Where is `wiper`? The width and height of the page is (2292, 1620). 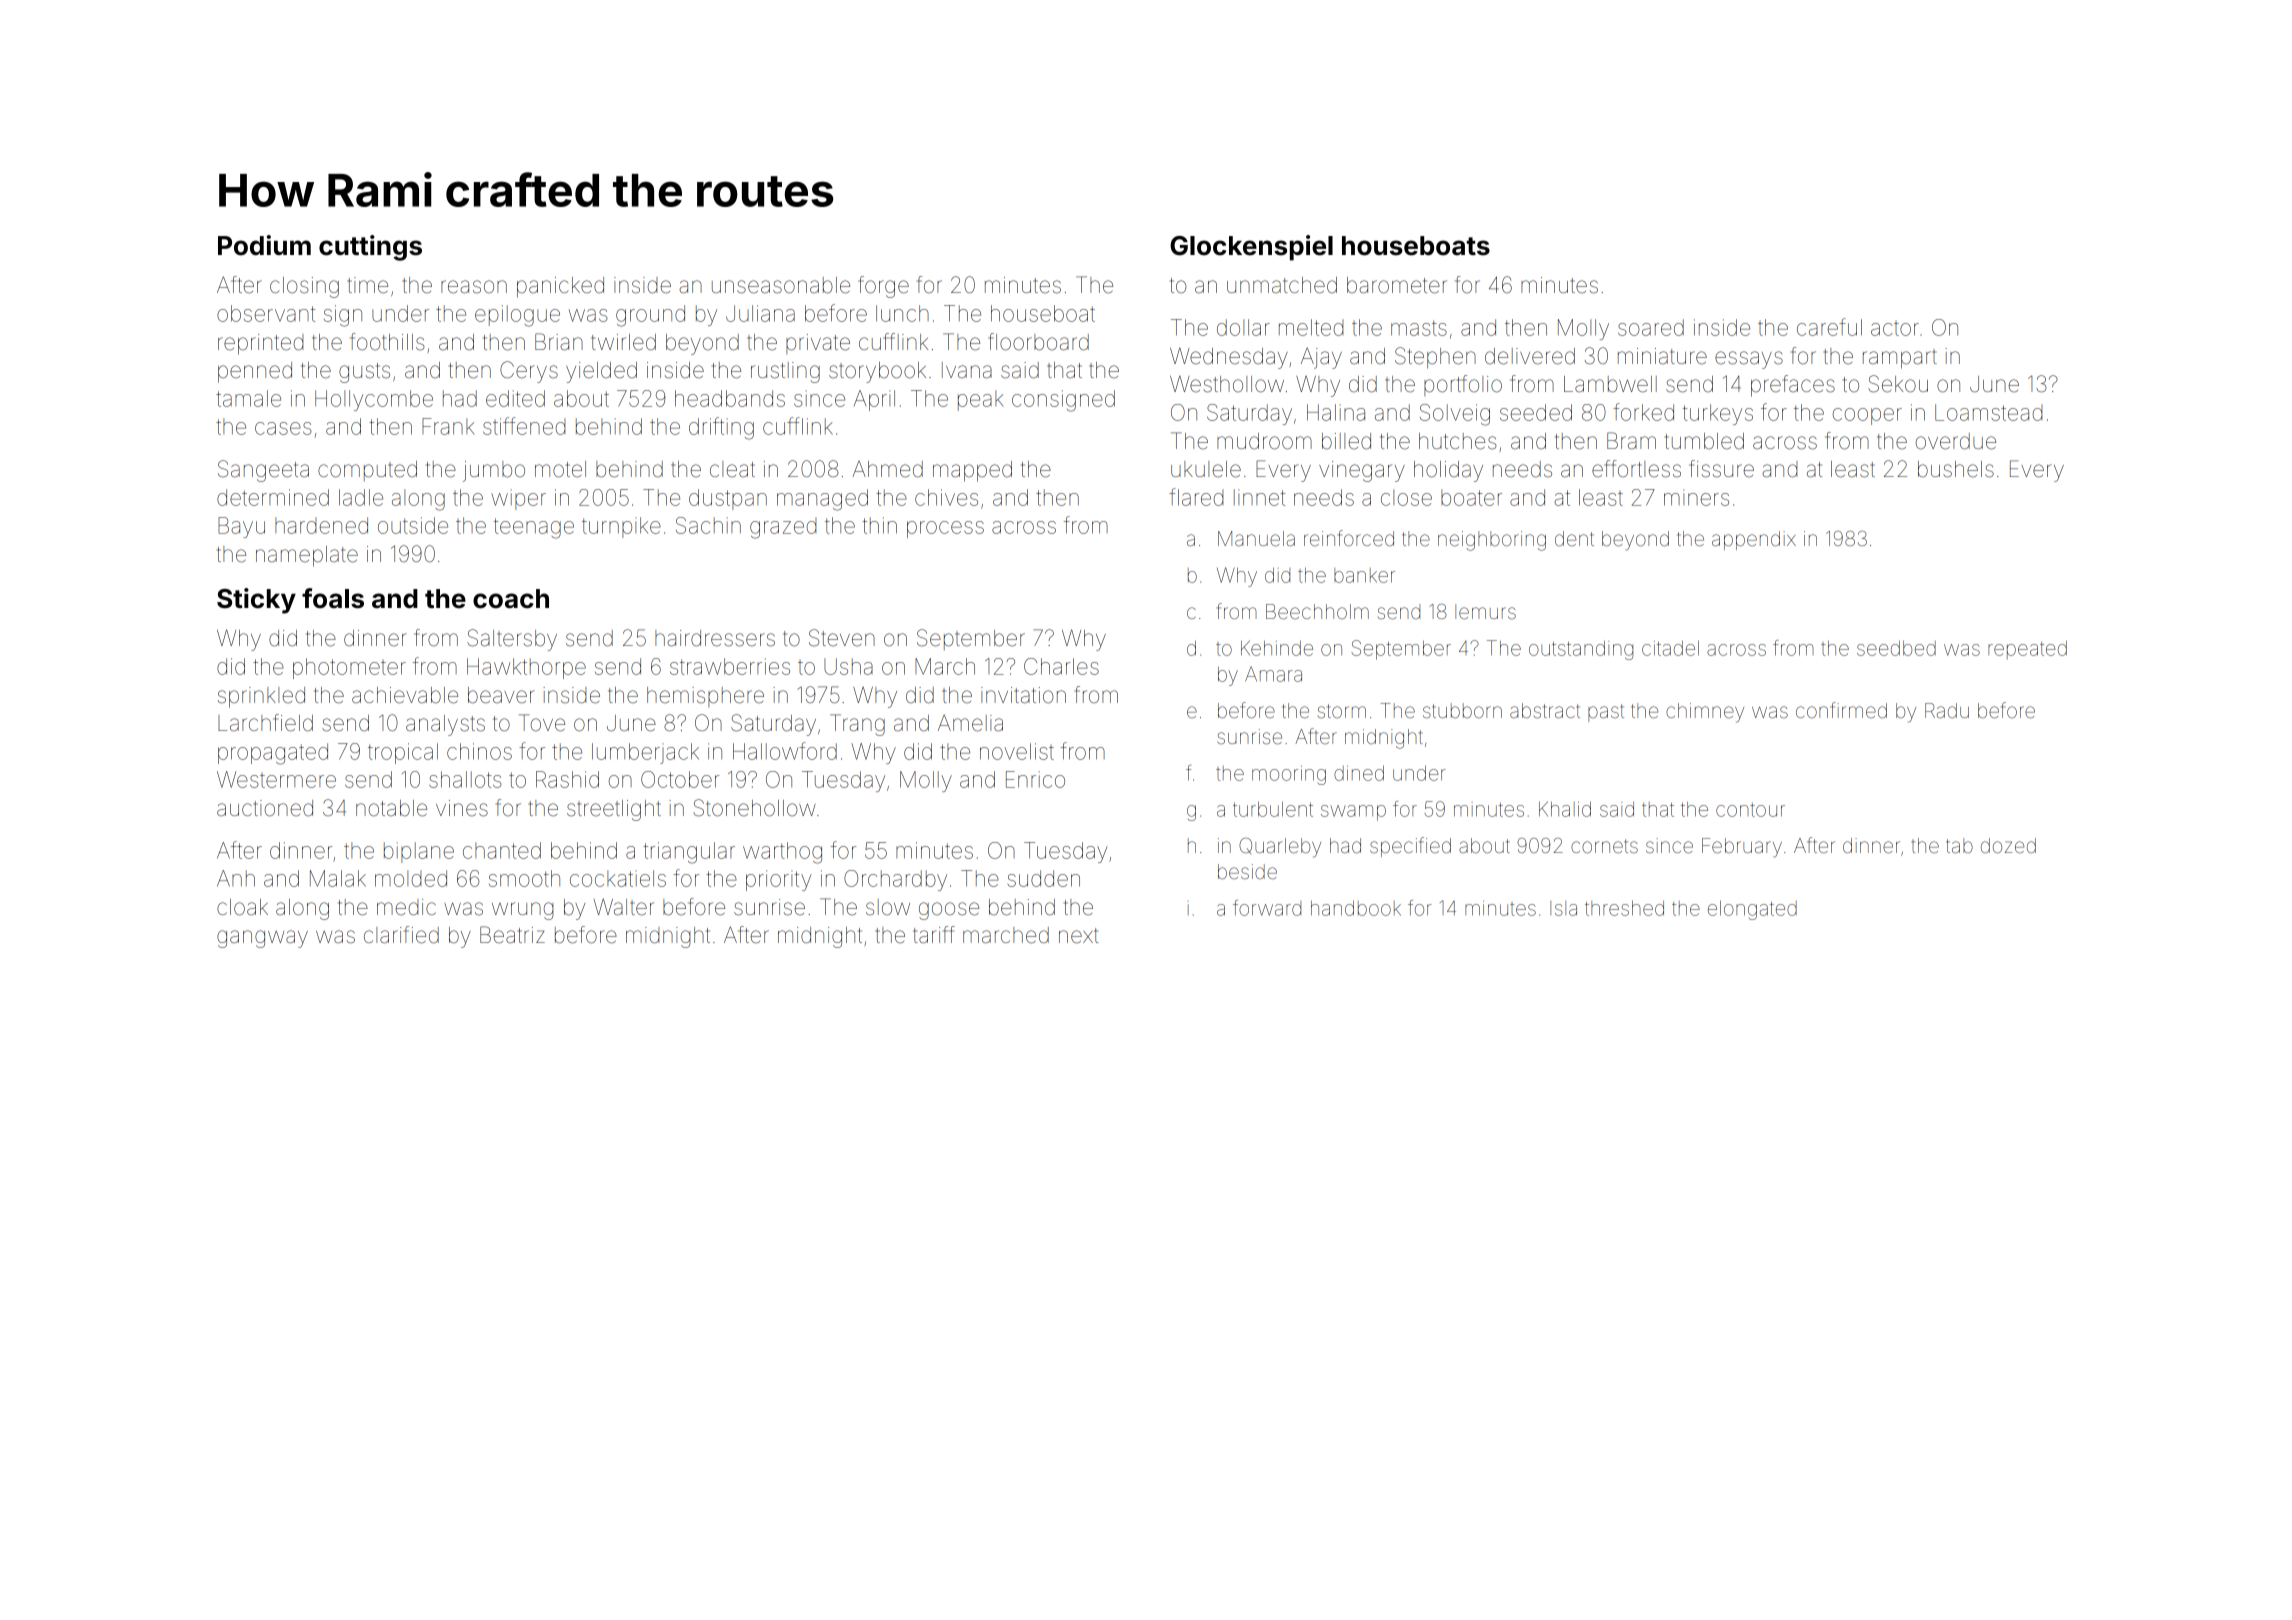
wiper is located at coordinates (518, 499).
